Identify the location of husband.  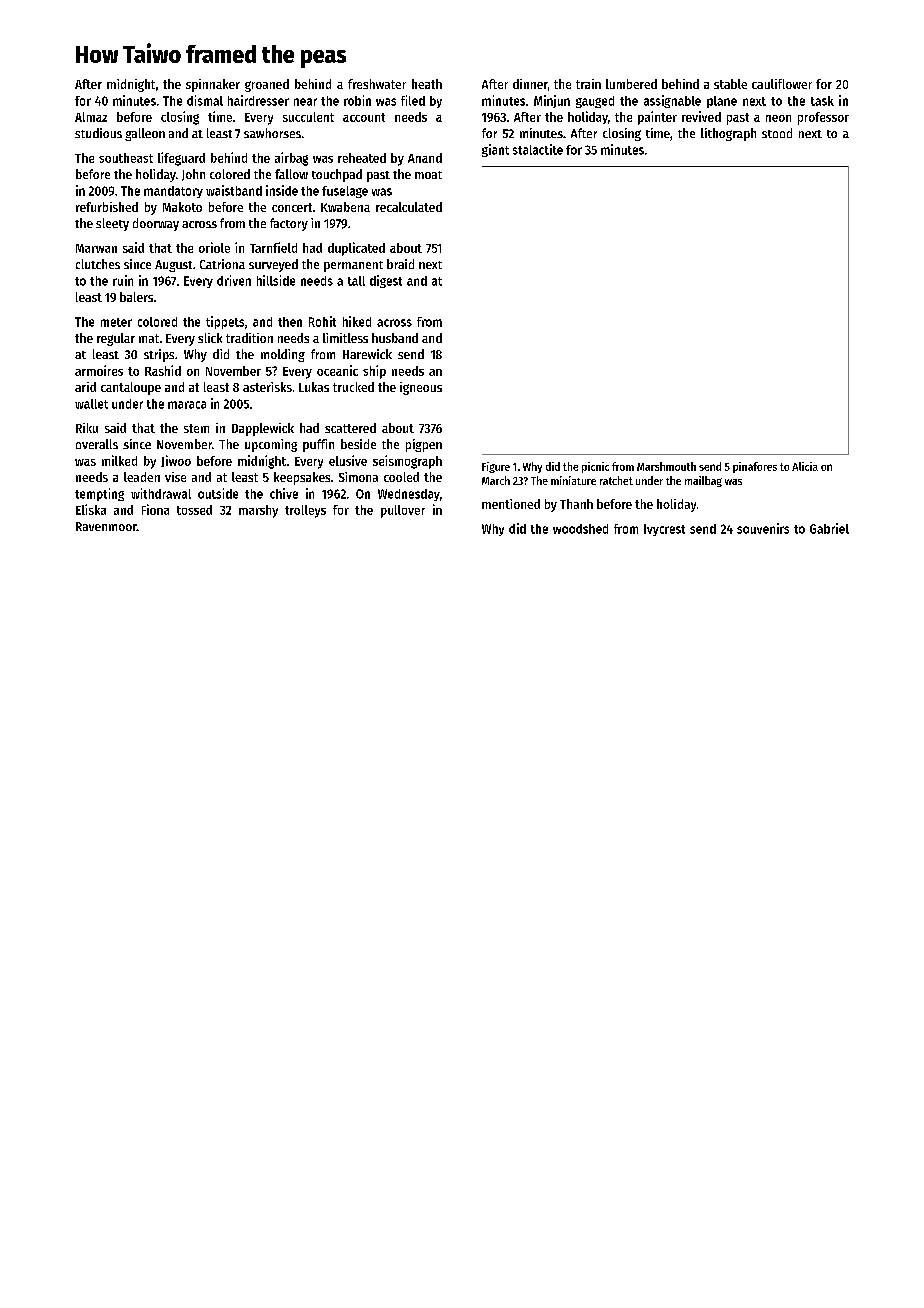
(395, 338).
